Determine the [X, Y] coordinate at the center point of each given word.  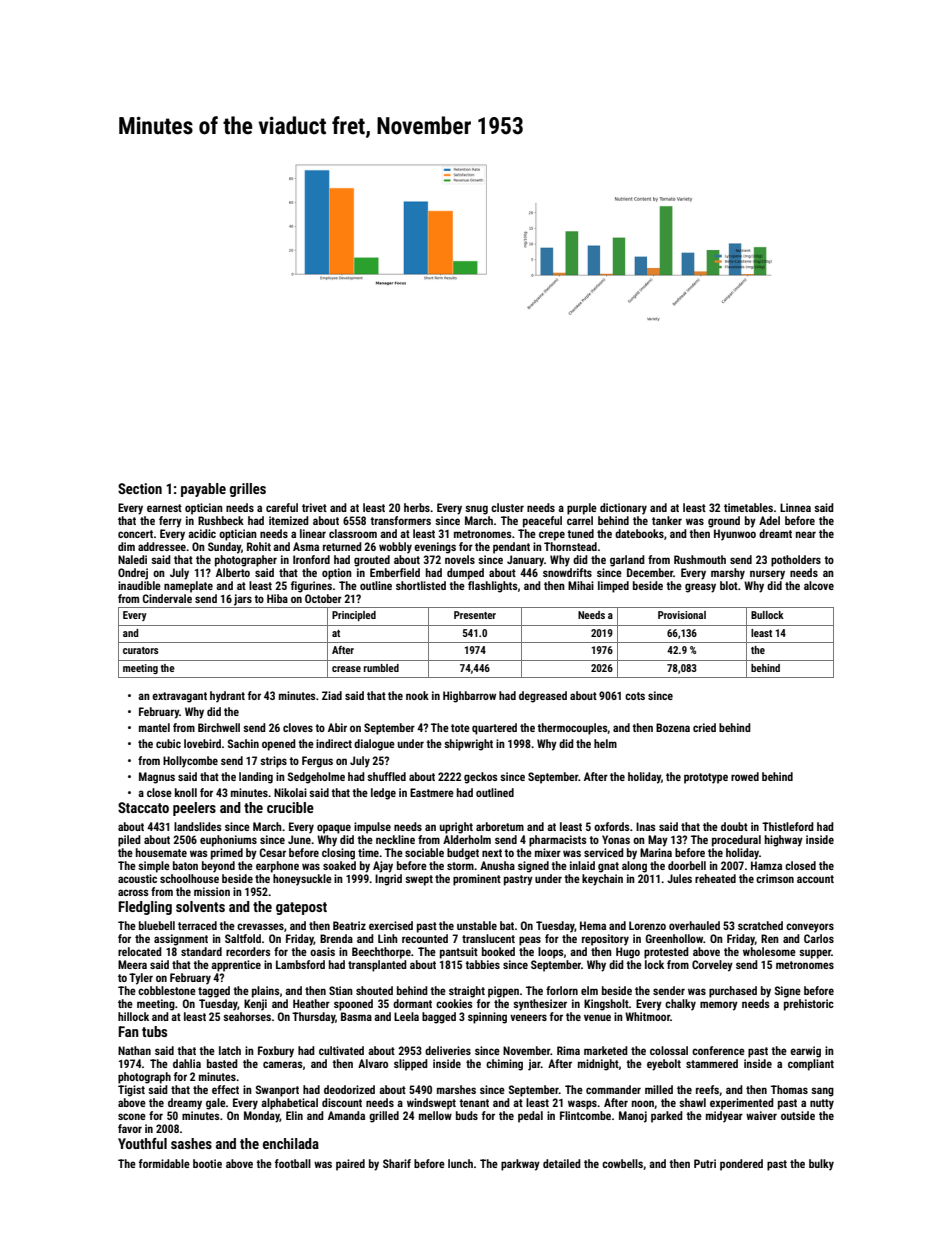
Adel [769, 520]
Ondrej [133, 574]
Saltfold [243, 938]
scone [132, 1116]
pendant [511, 548]
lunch [460, 1163]
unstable [477, 925]
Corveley [712, 966]
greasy [700, 588]
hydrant [227, 697]
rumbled [381, 668]
